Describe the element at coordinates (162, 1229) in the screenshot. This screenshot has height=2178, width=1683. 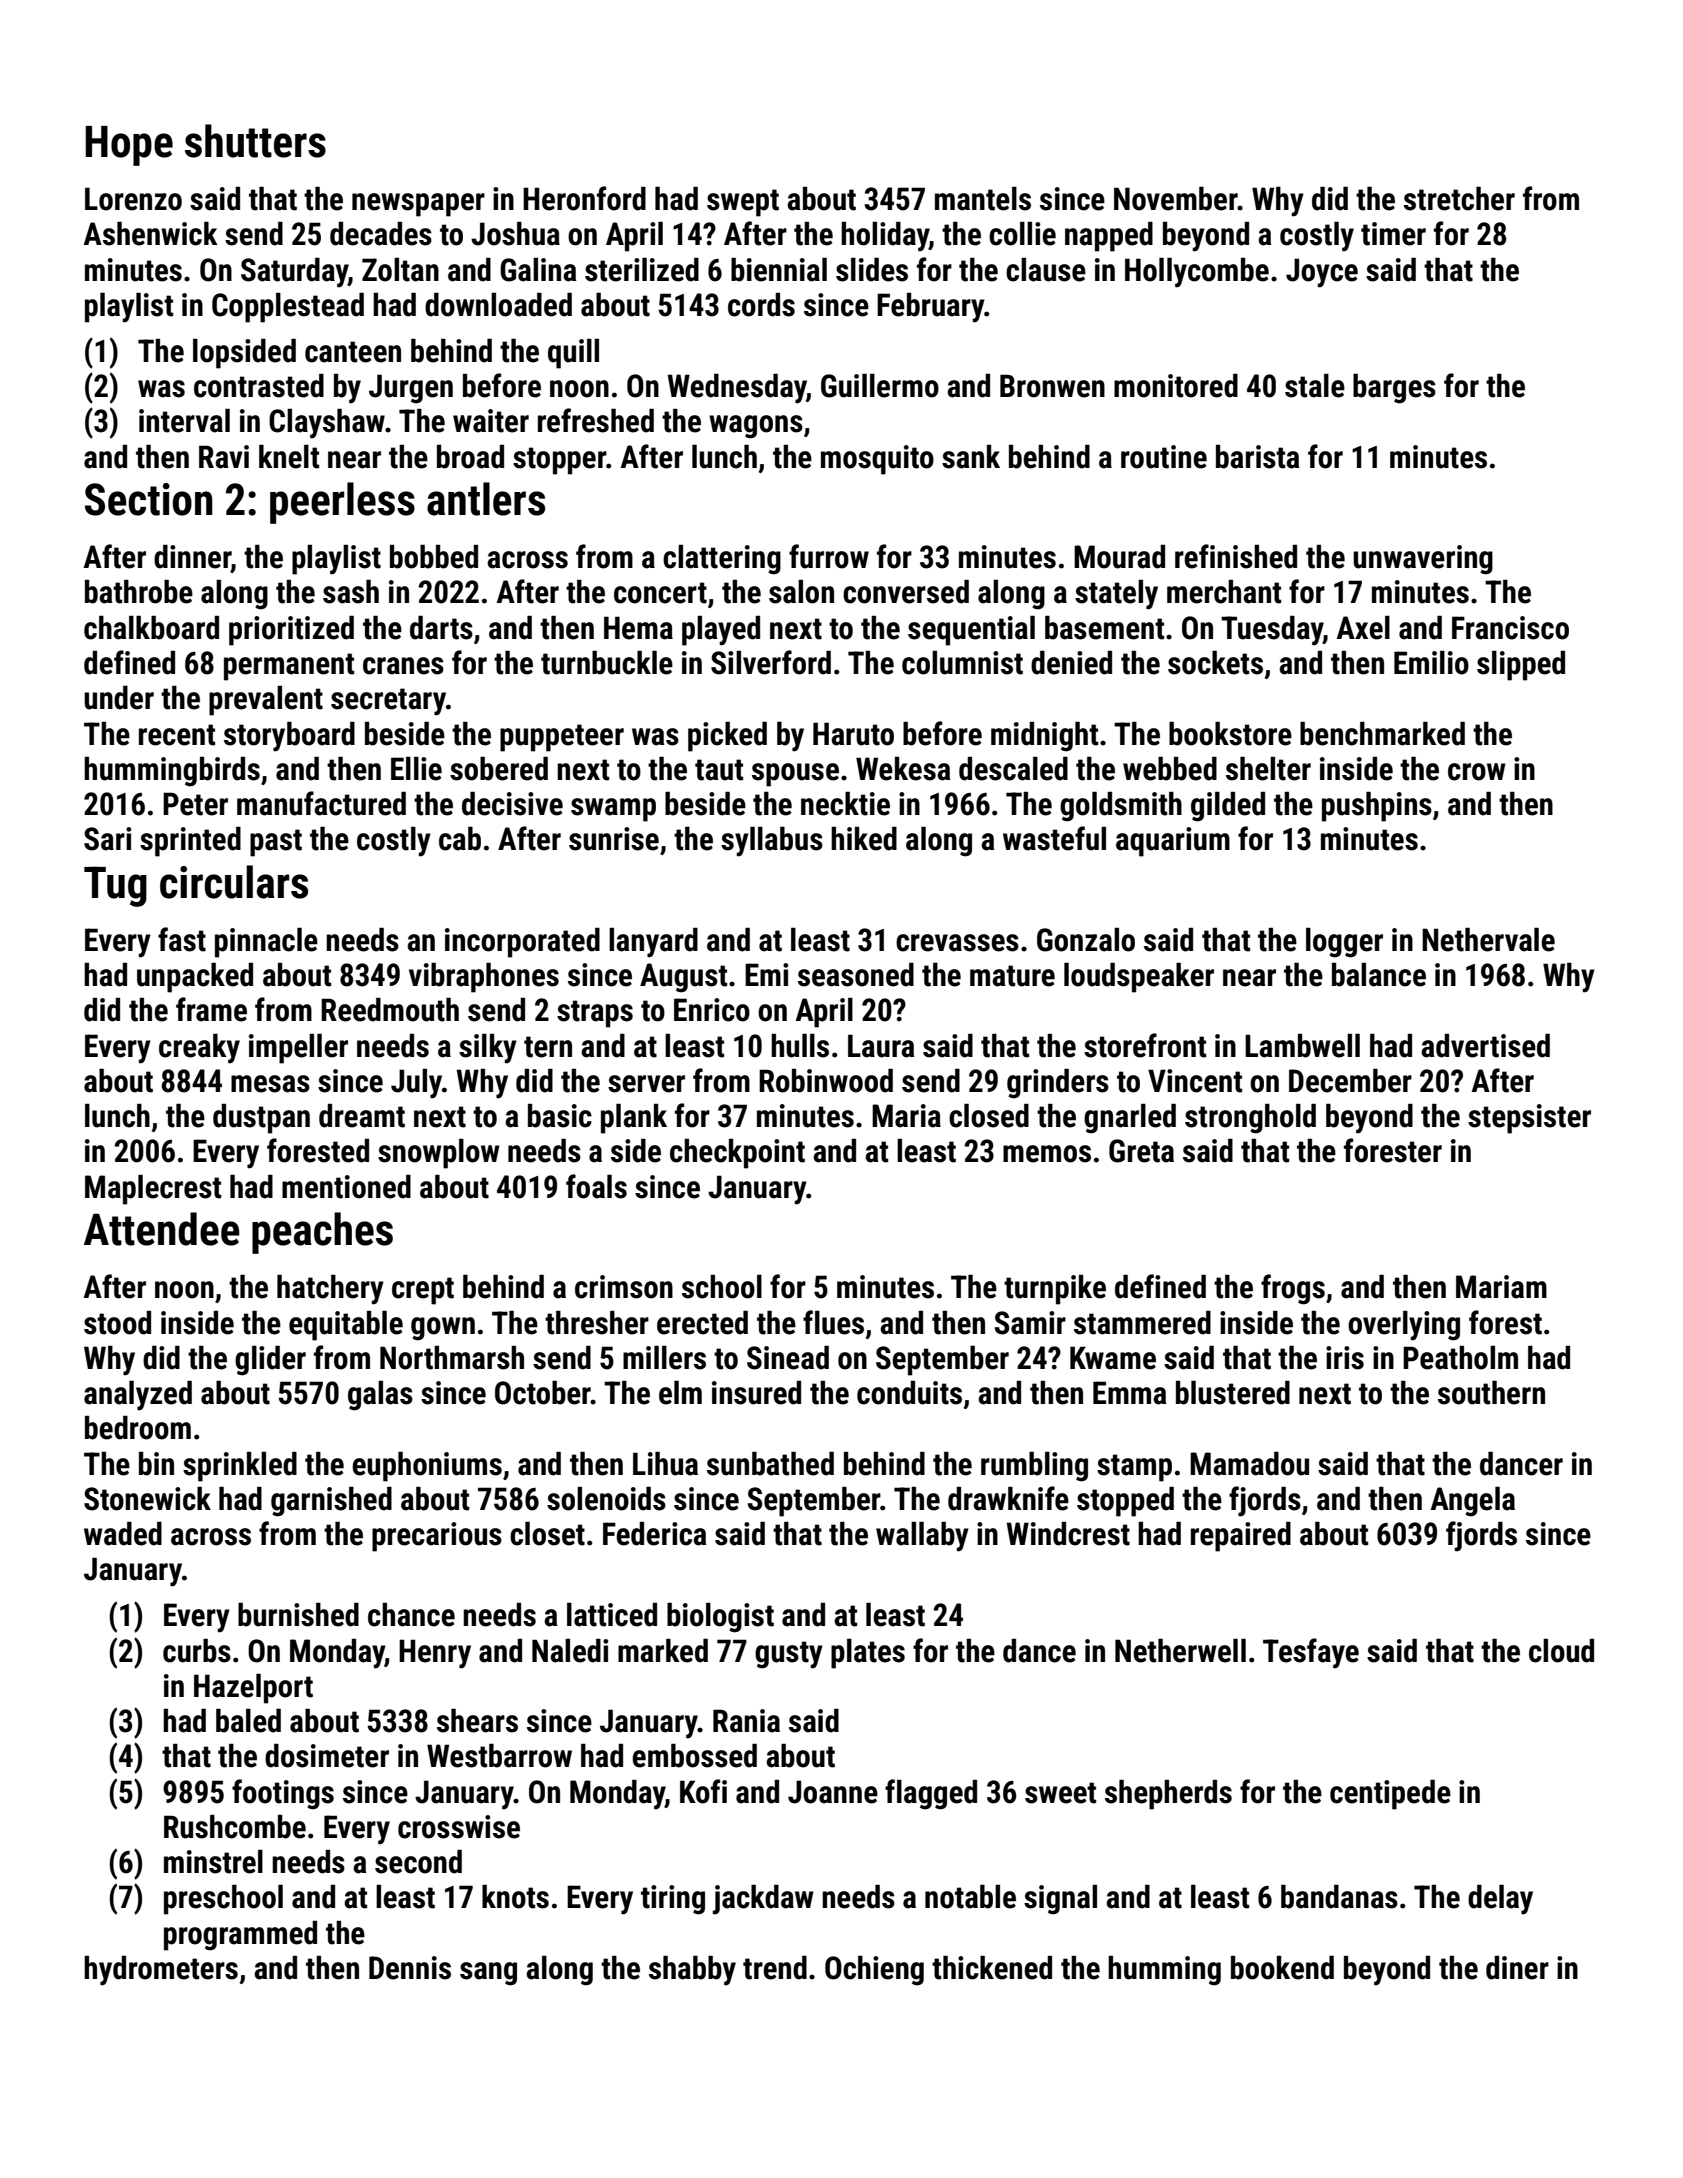
I see `Attendee` at that location.
